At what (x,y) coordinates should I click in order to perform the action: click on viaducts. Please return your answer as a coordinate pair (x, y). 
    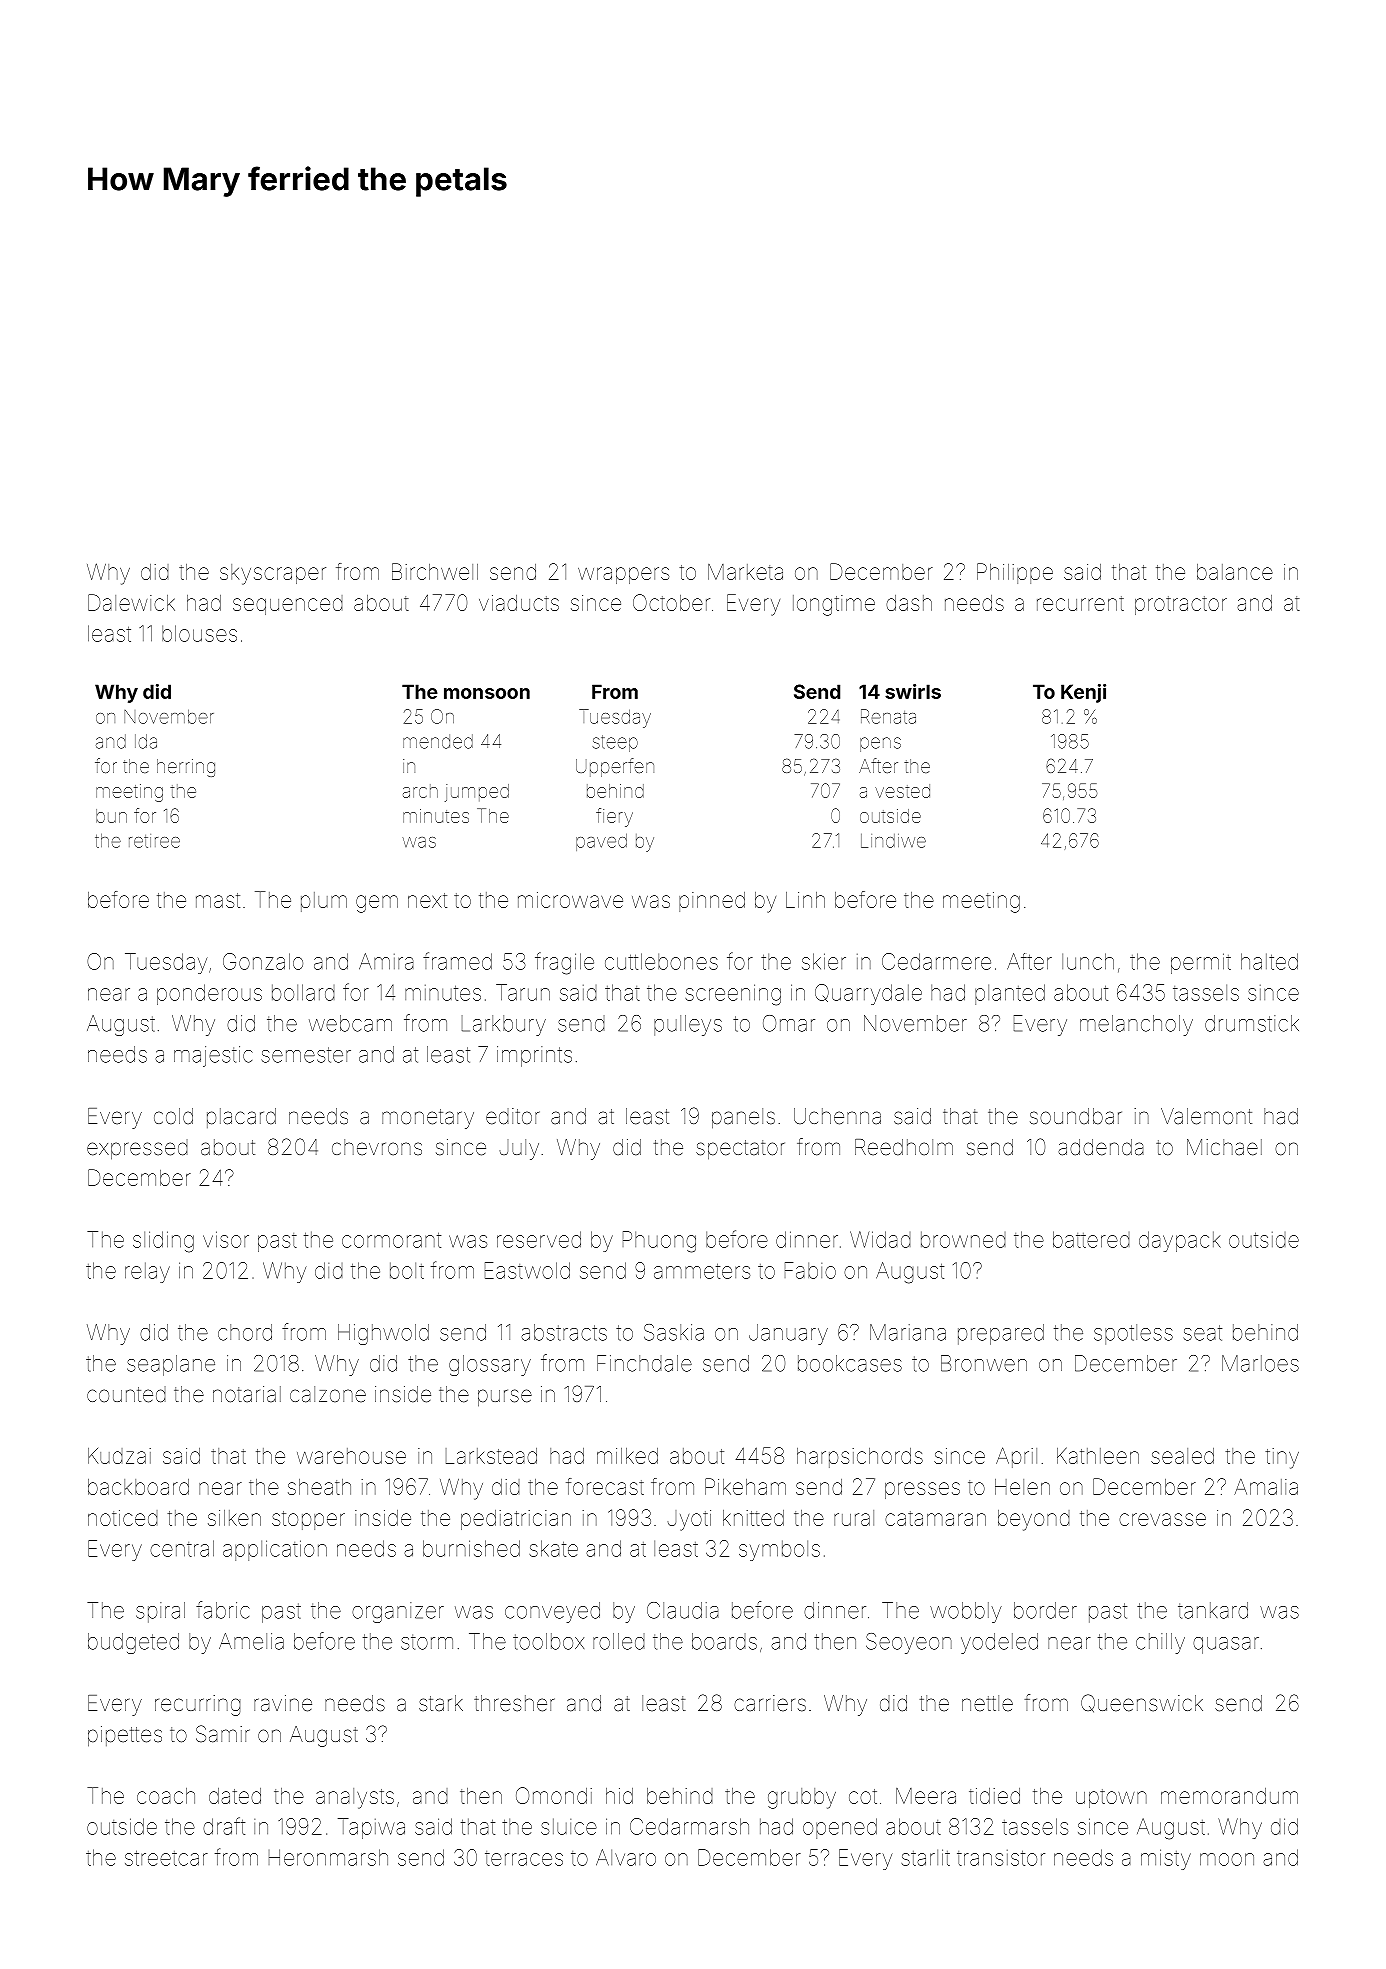
    Looking at the image, I should click on (519, 603).
